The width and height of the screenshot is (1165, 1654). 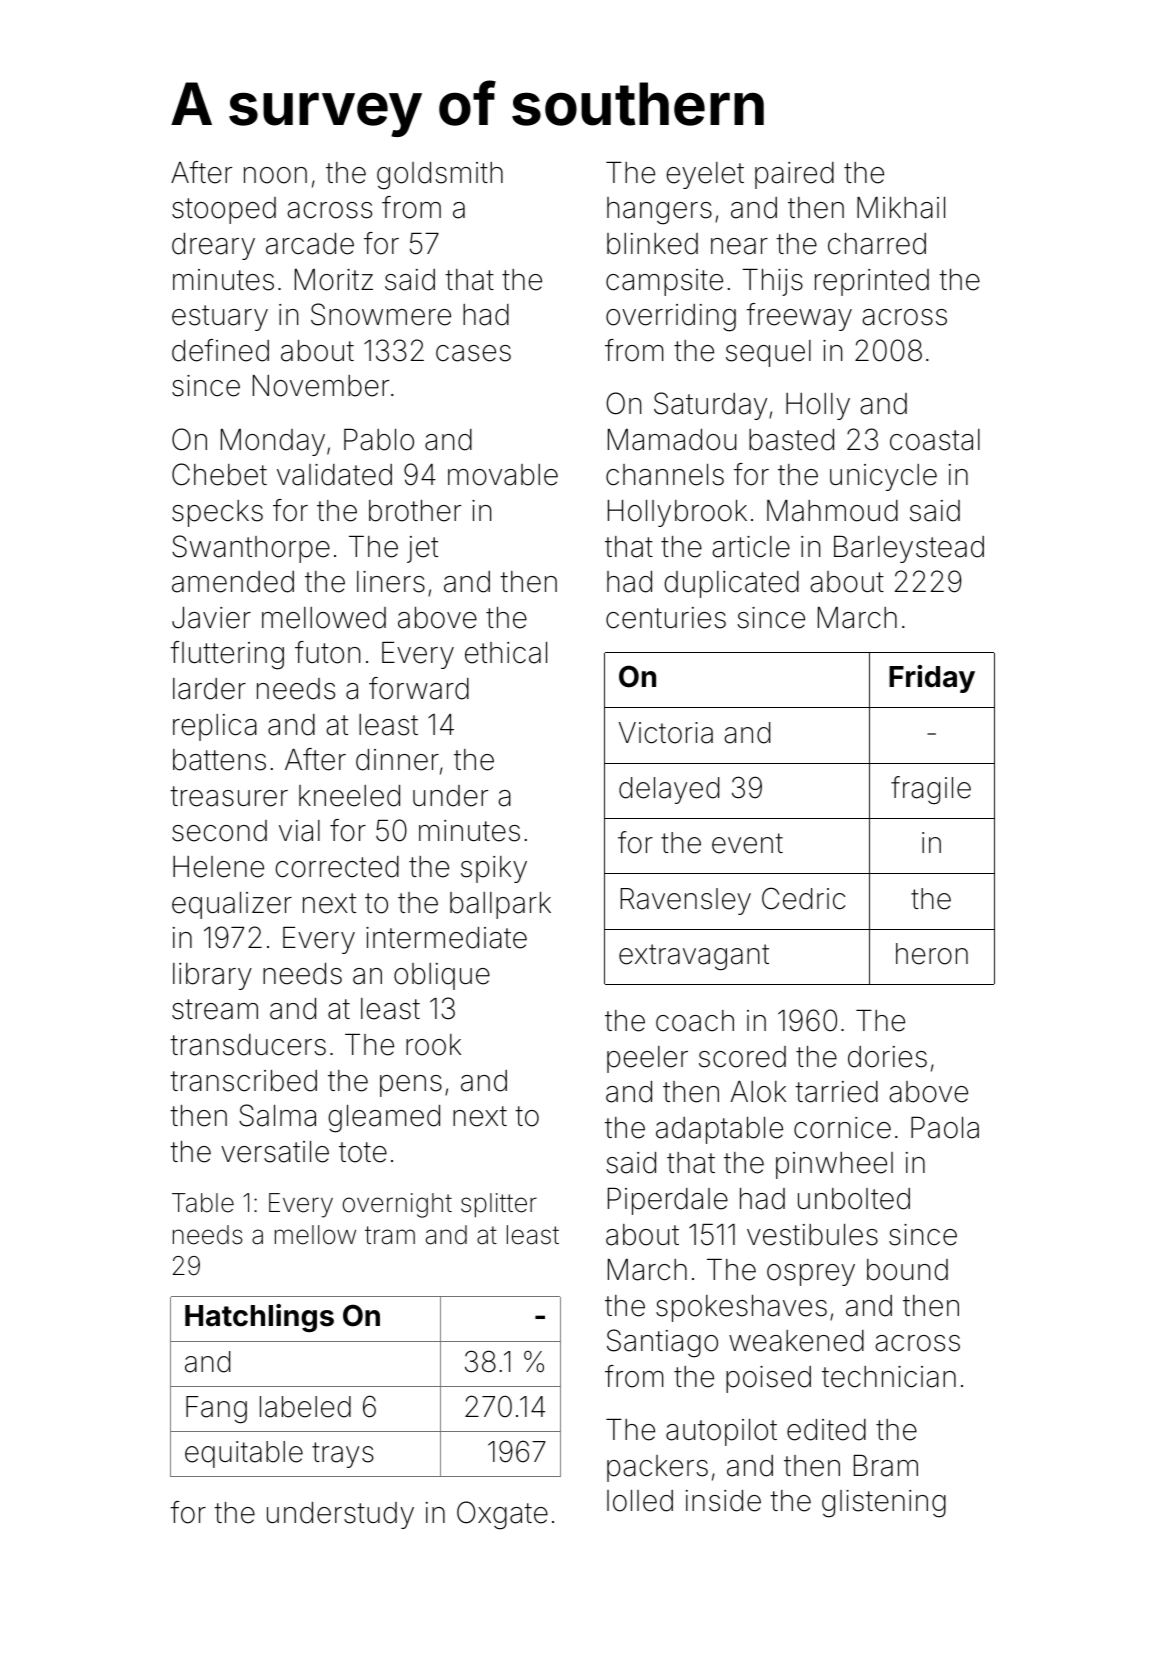 I want to click on Mikhail, so click(x=901, y=208).
